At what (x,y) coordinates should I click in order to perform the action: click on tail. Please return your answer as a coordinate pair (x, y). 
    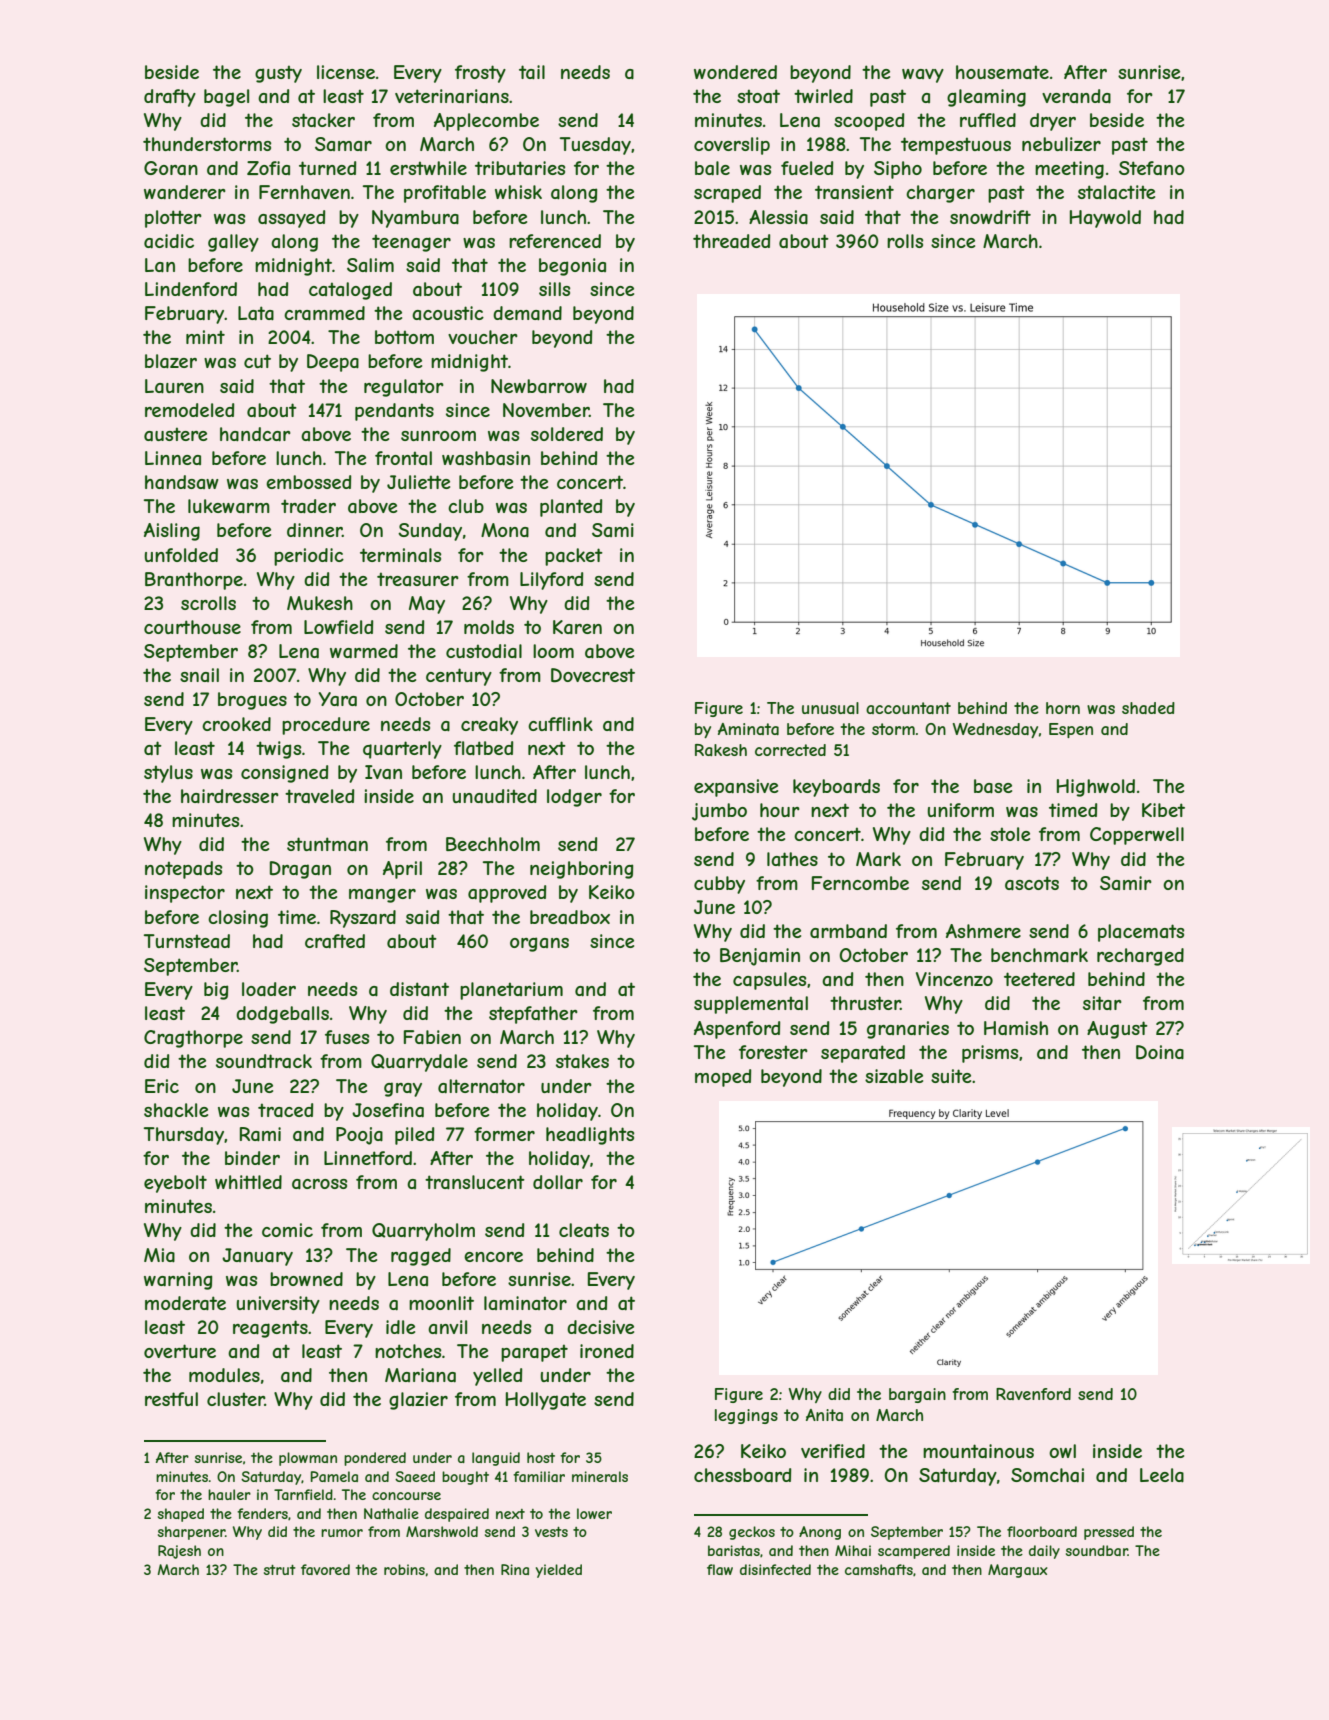
    Looking at the image, I should click on (532, 72).
